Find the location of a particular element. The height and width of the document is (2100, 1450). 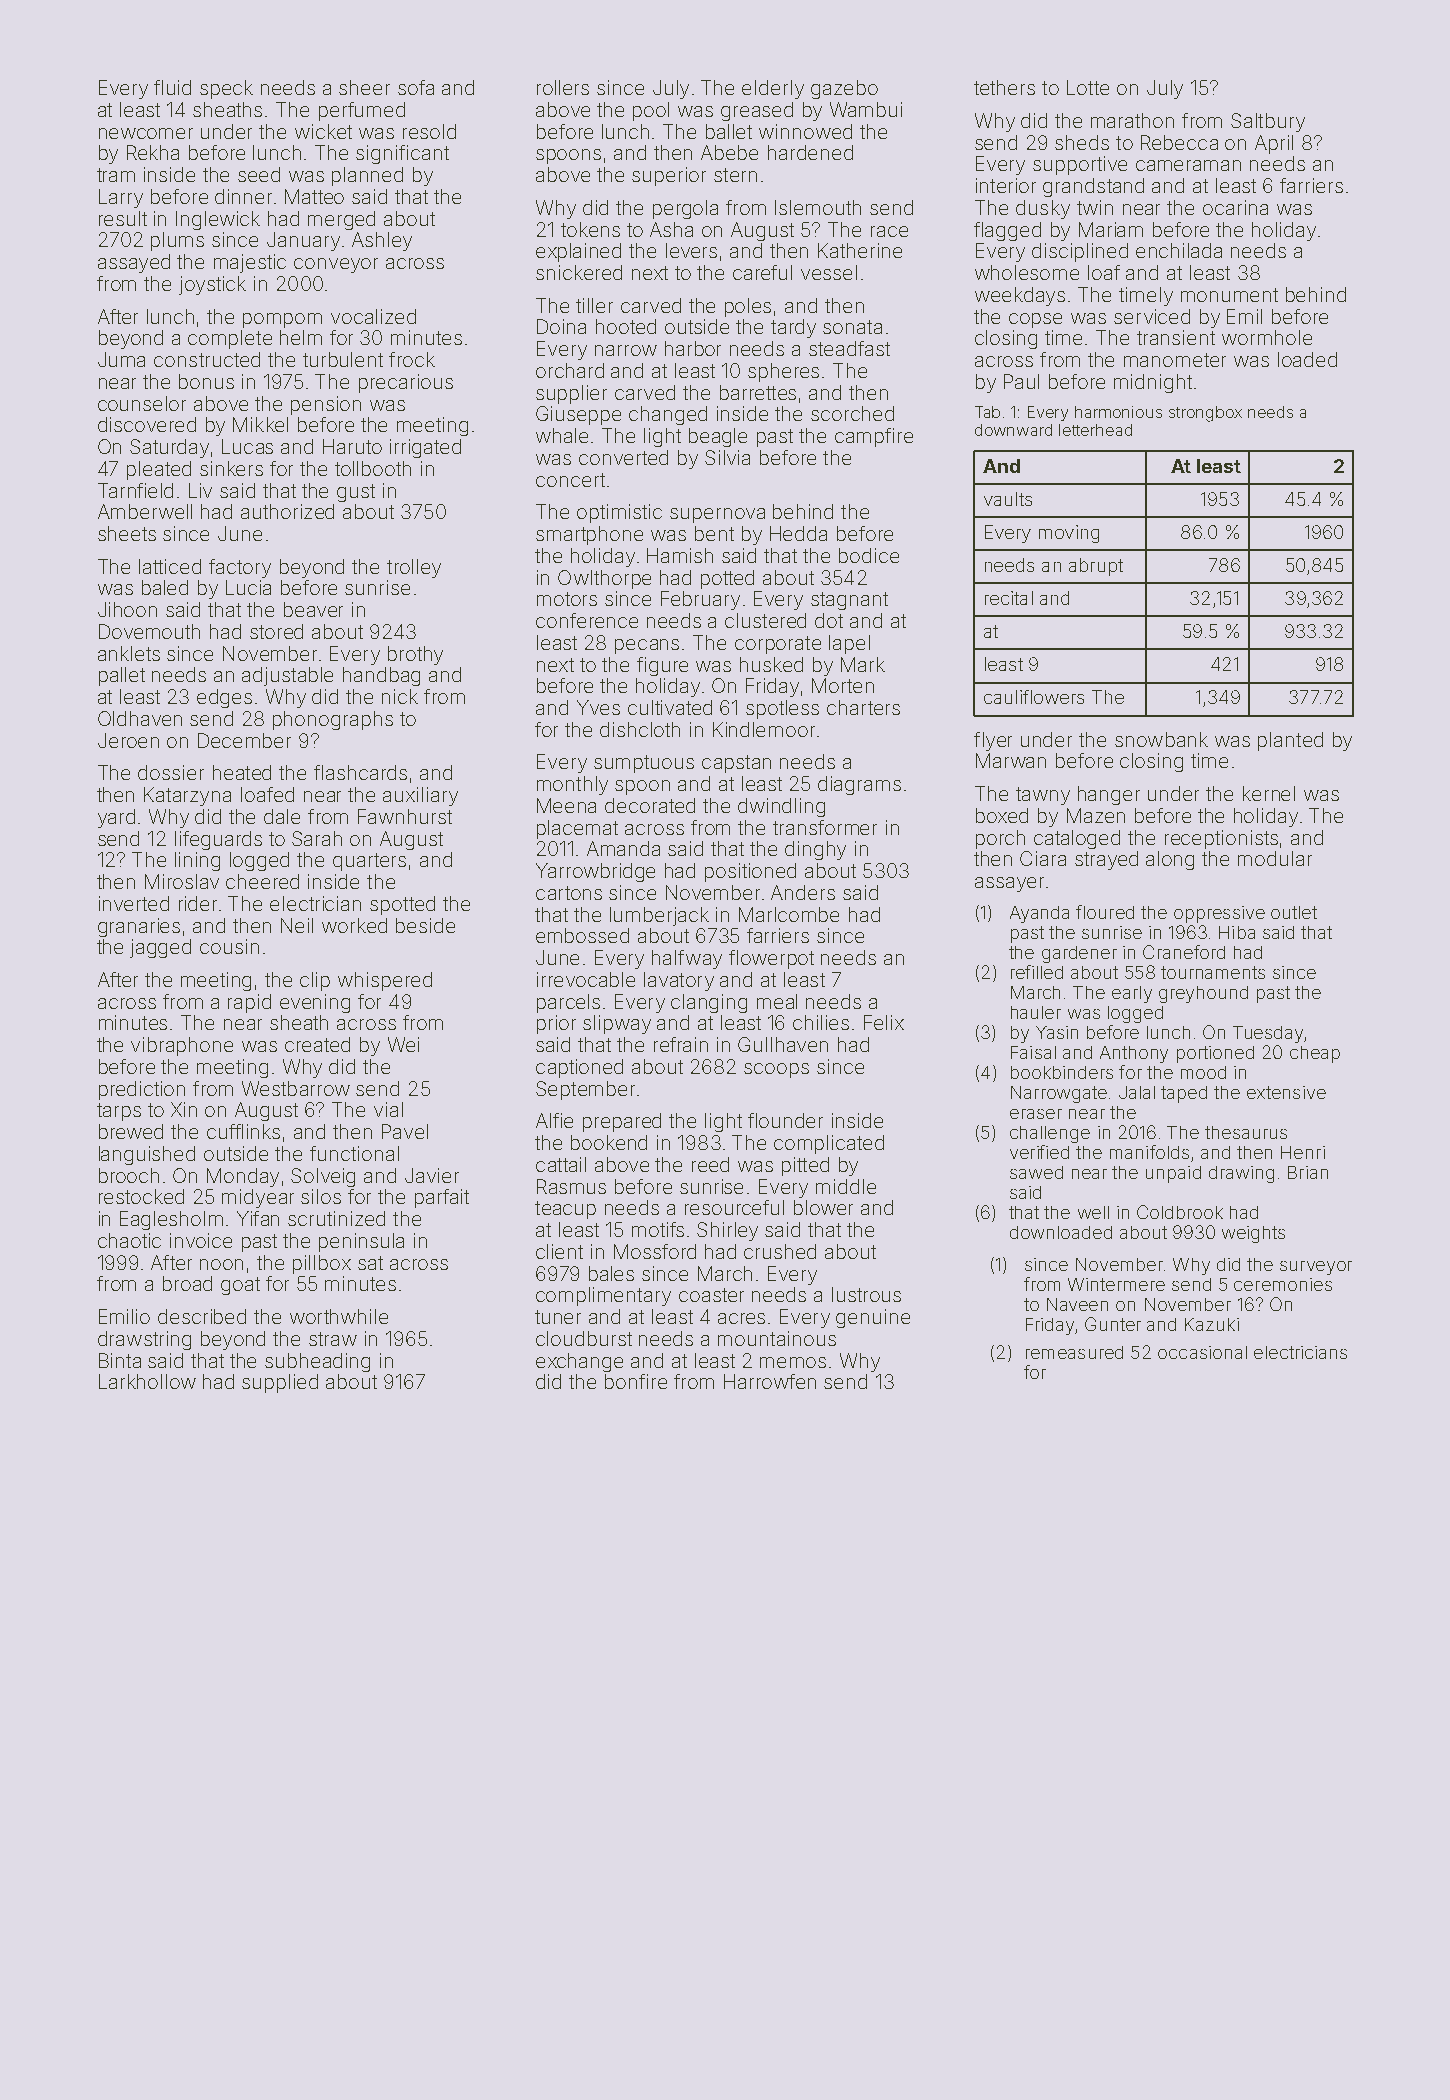

Meena is located at coordinates (566, 805).
